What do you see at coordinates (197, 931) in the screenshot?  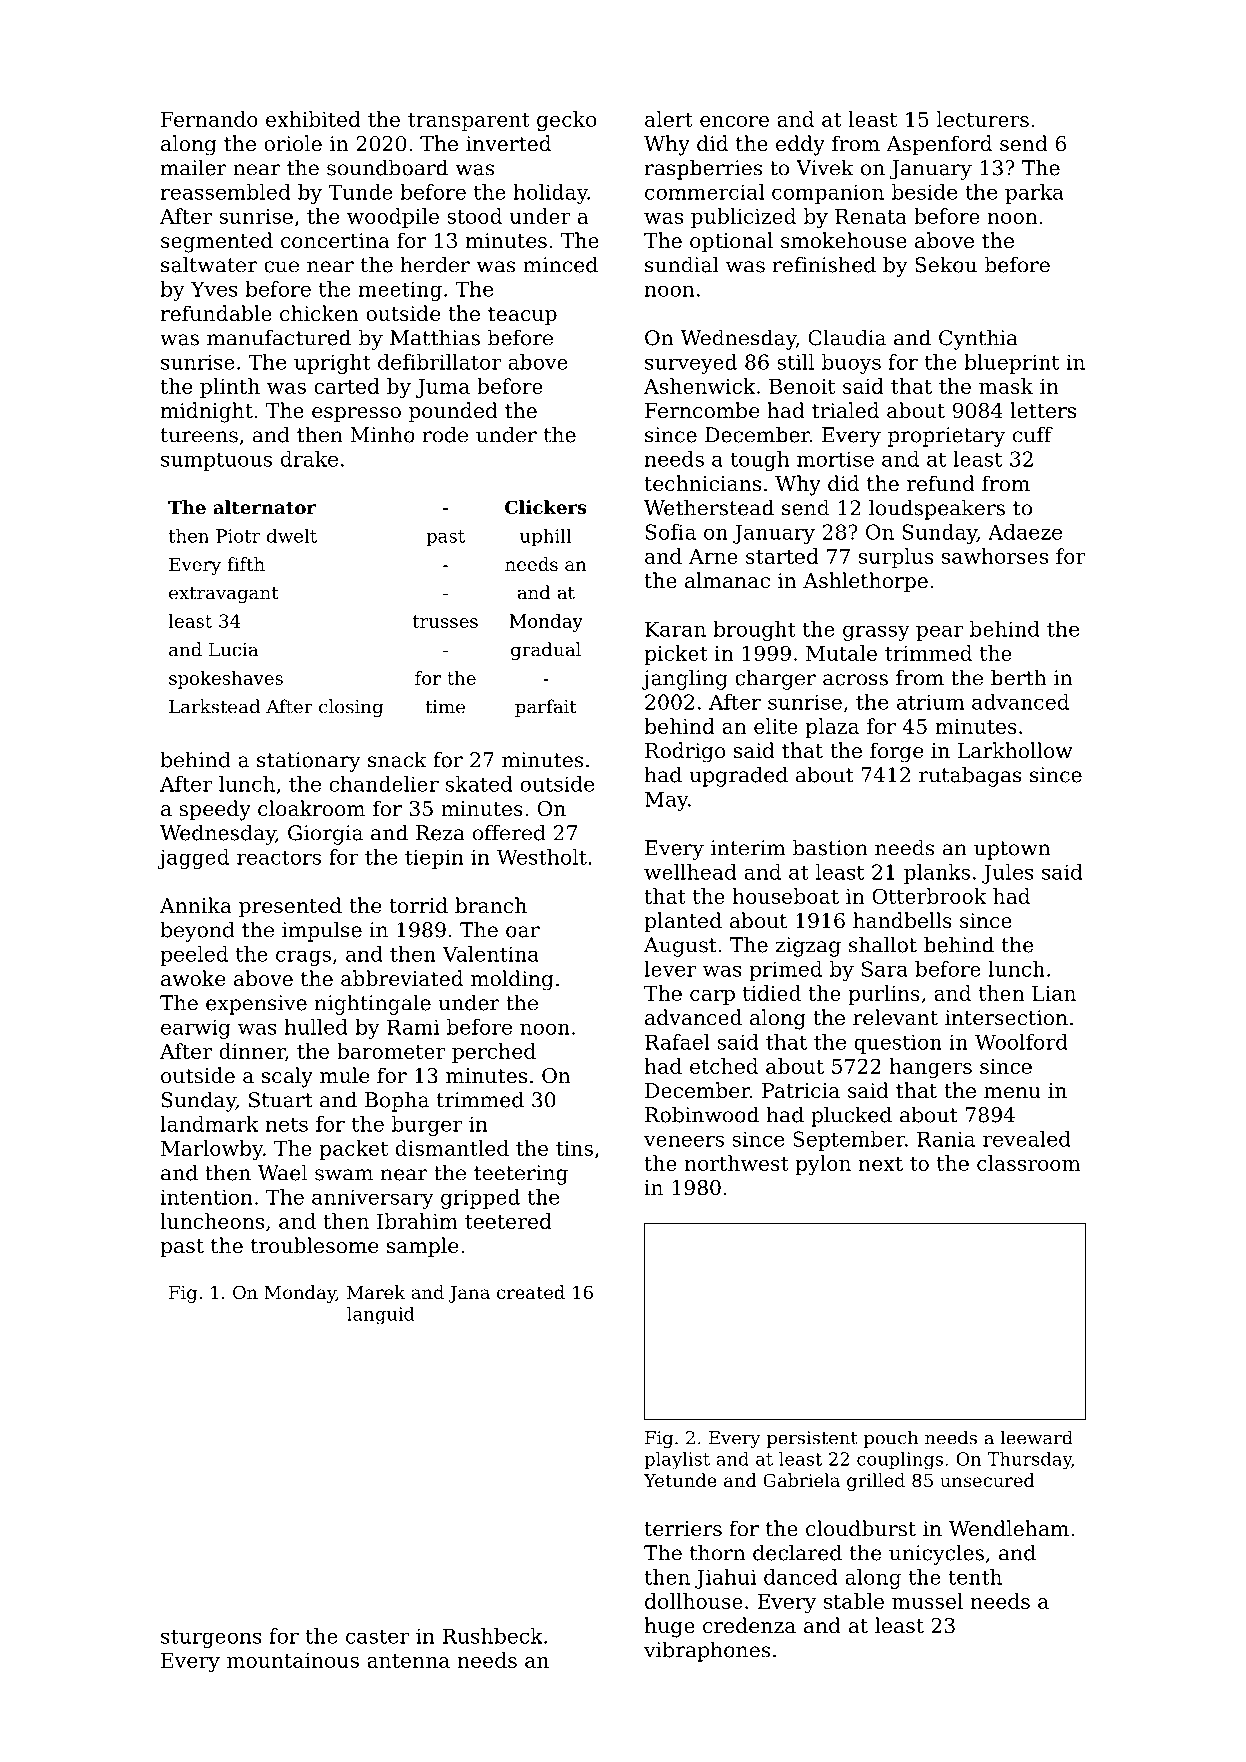 I see `beyond` at bounding box center [197, 931].
